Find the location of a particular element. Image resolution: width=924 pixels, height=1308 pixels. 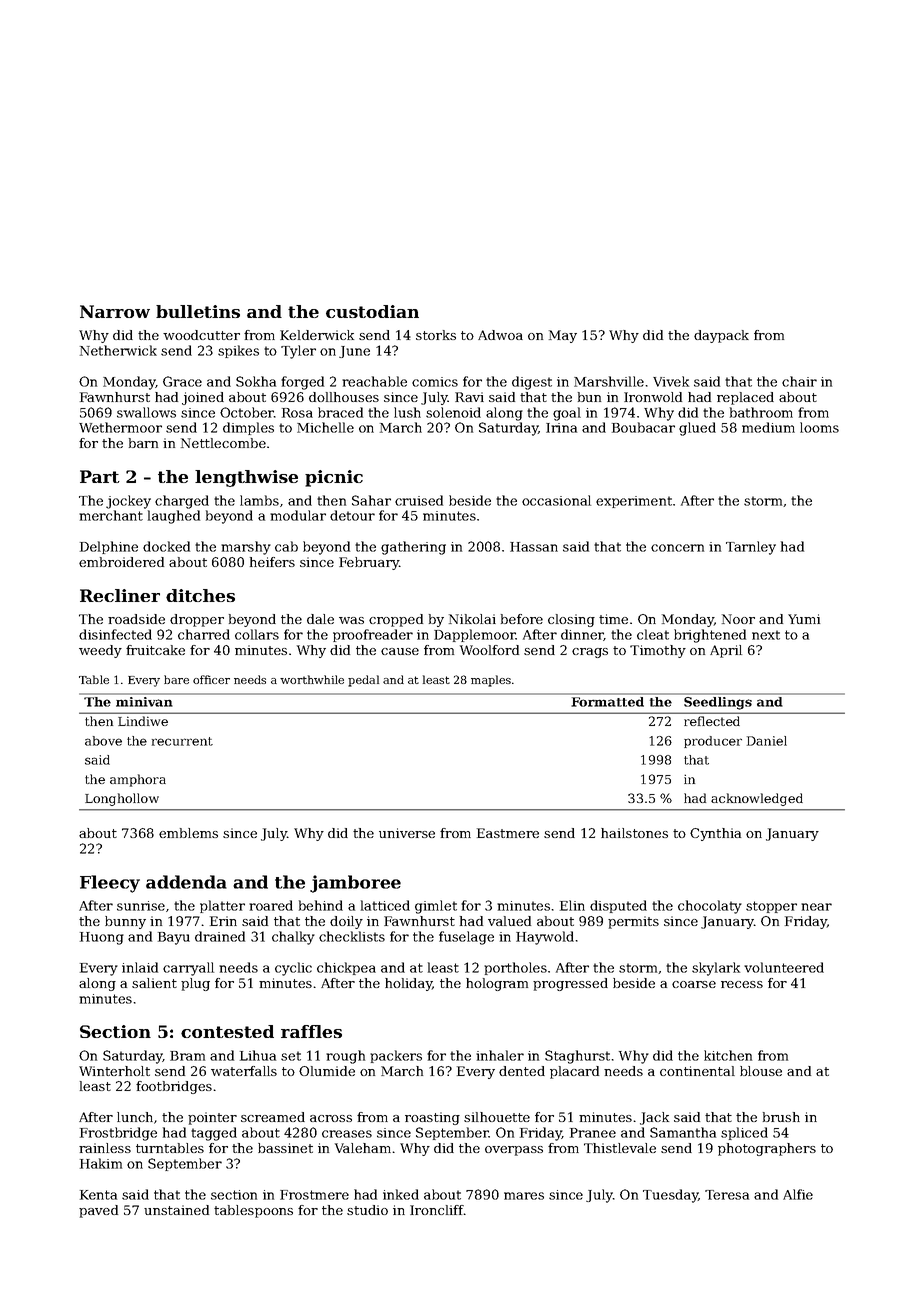

Daniel is located at coordinates (767, 741).
